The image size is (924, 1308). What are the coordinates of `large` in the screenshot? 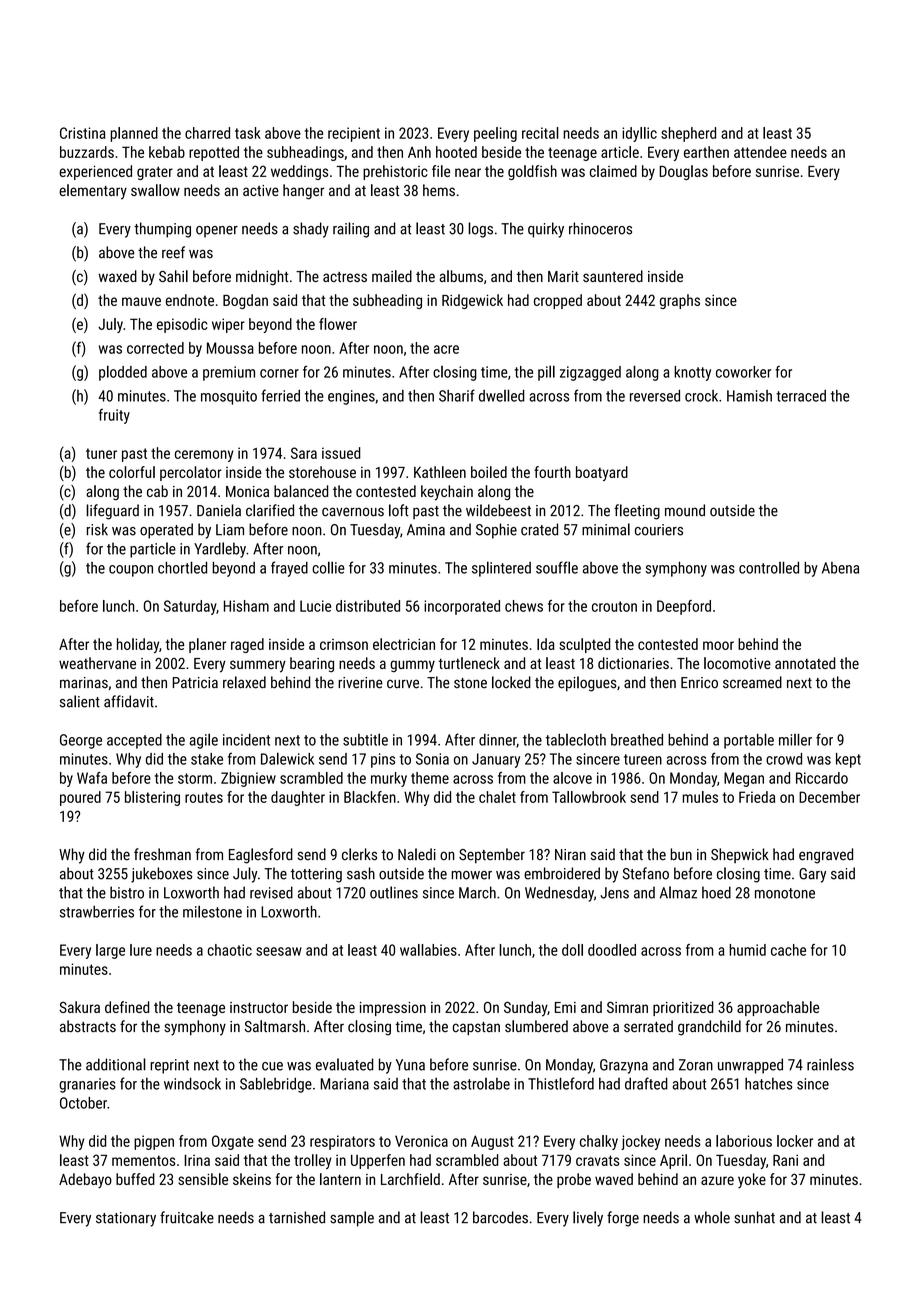 It's located at (110, 951).
